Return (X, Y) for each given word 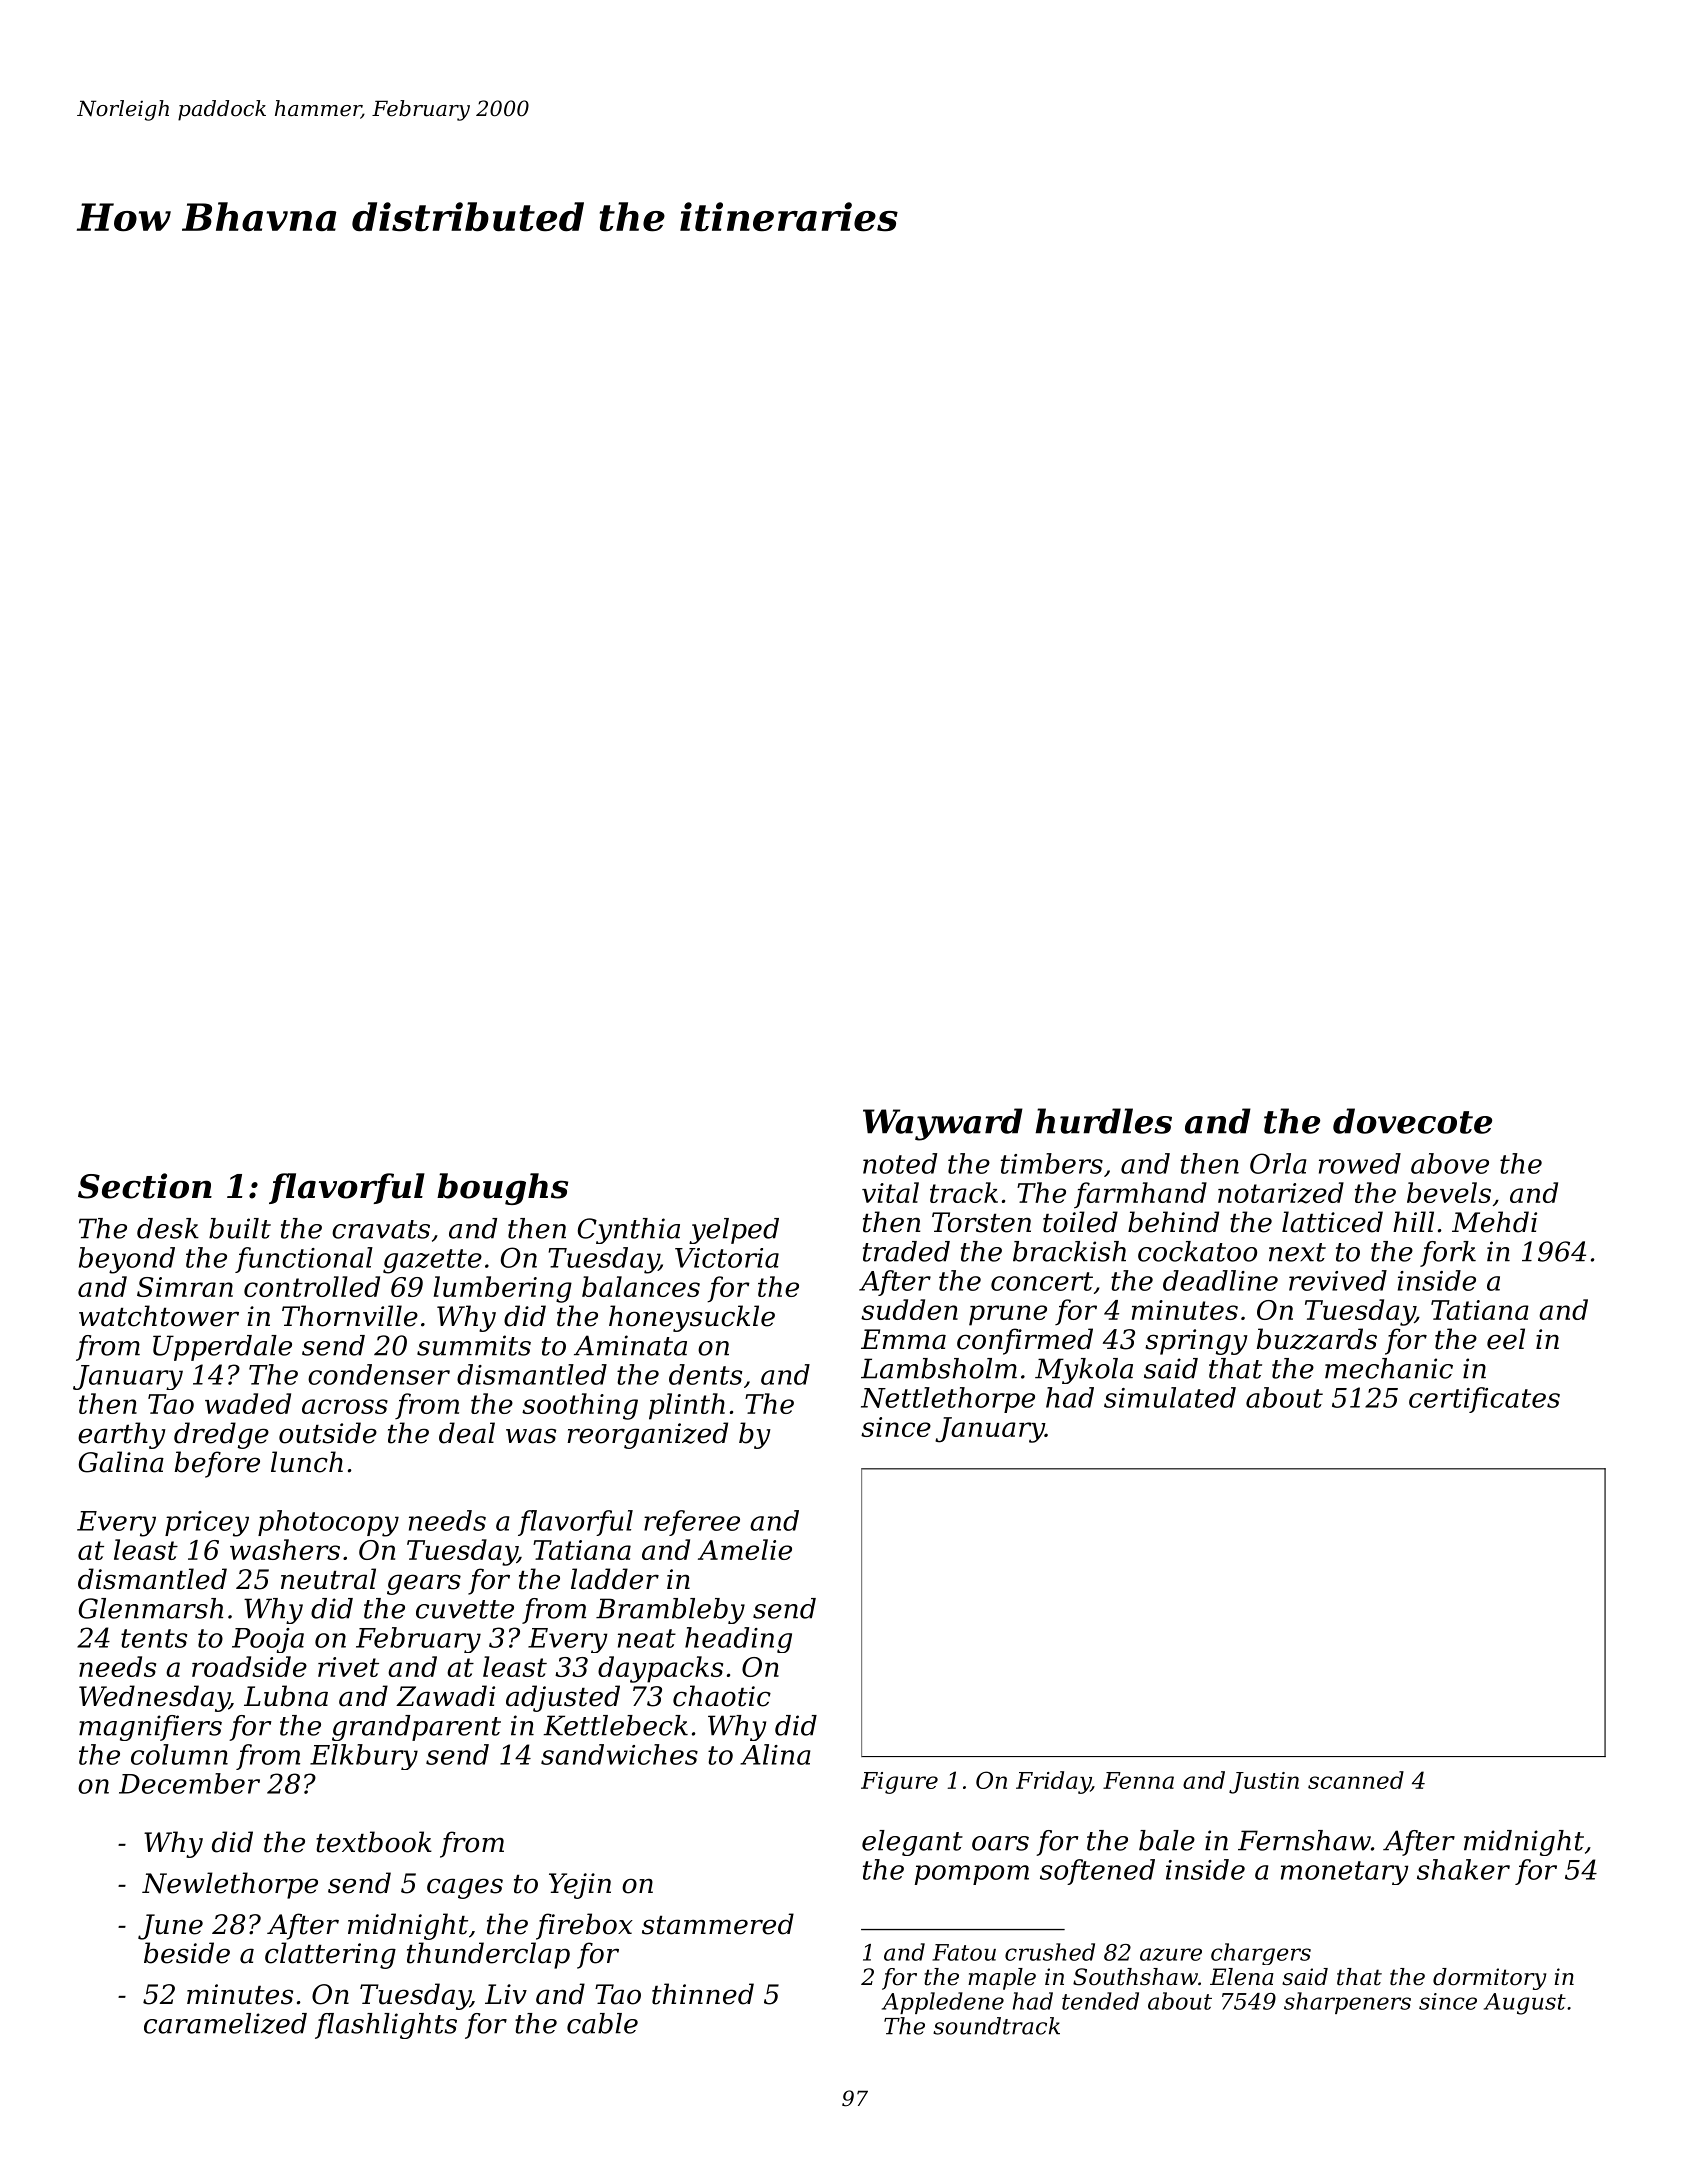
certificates (1484, 1400)
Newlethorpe (230, 1885)
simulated (1170, 1397)
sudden (909, 1309)
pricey (207, 1524)
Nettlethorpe (948, 1400)
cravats (381, 1229)
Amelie (745, 1549)
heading (738, 1640)
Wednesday (154, 1698)
